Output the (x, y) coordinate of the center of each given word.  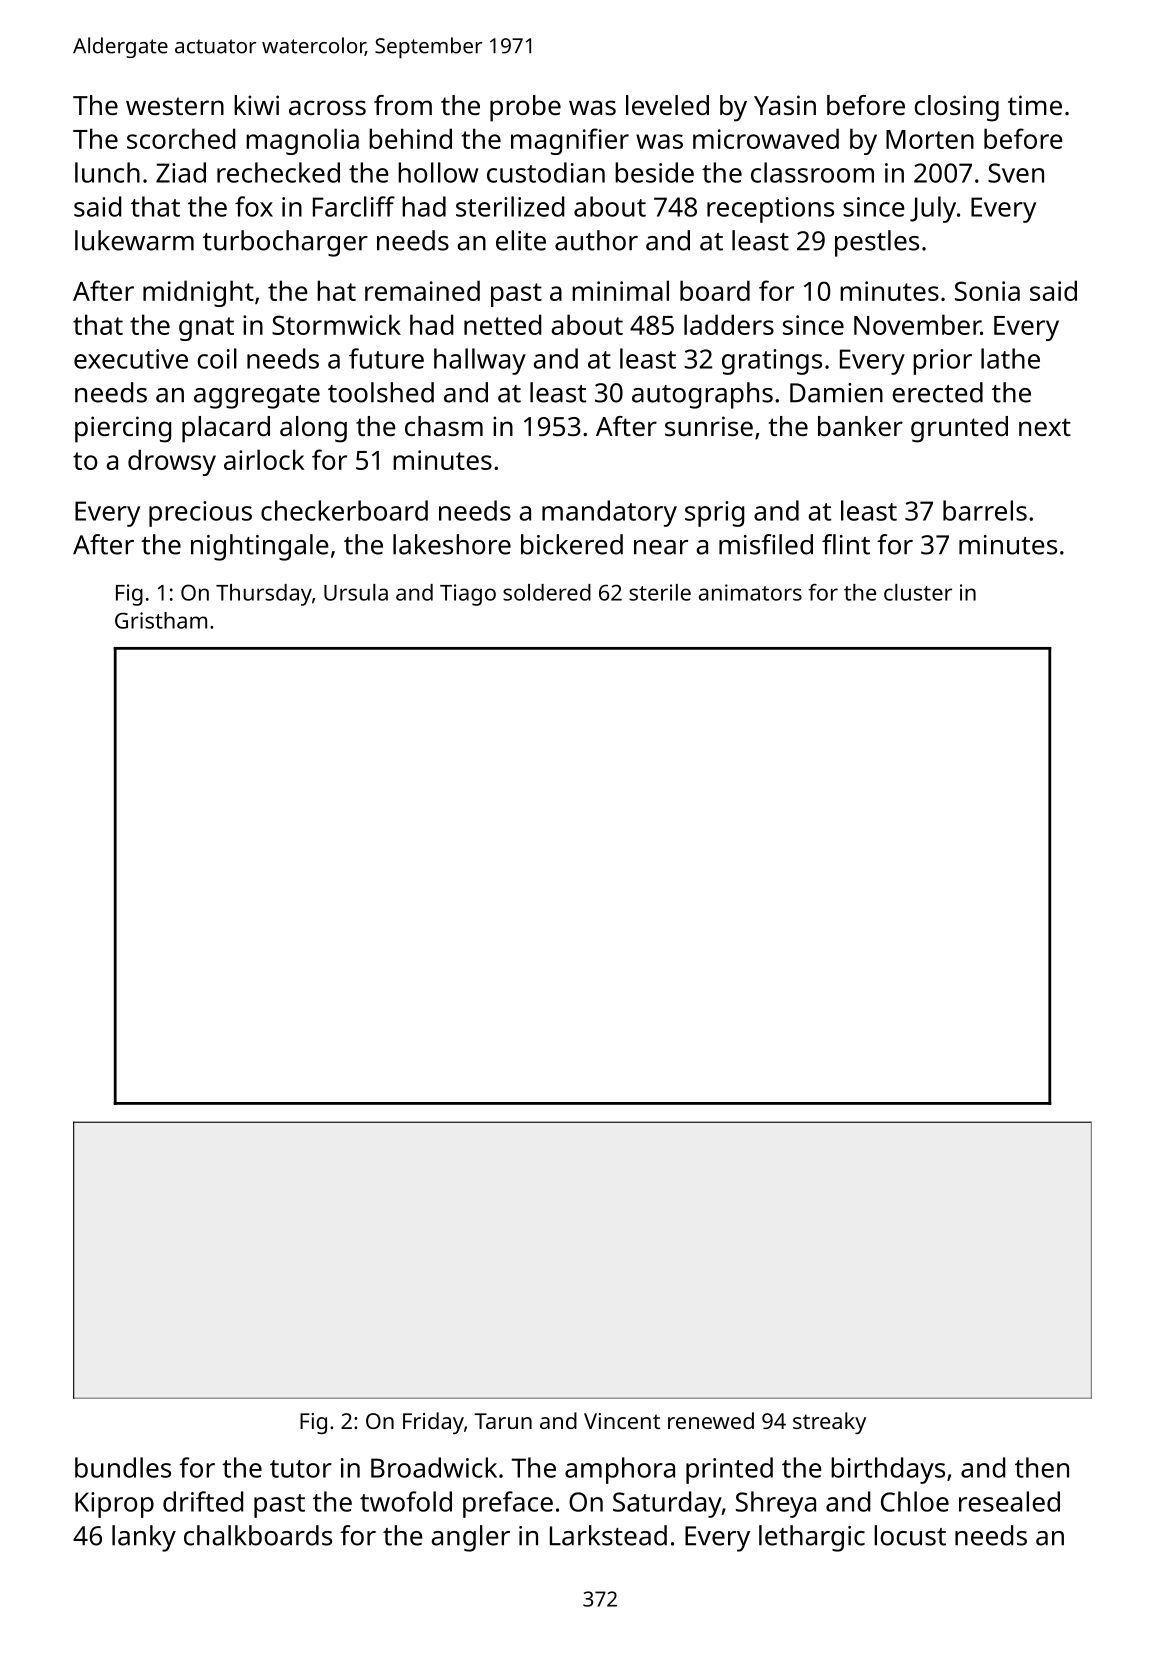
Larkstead (608, 1535)
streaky (829, 1423)
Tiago (468, 595)
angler (470, 1538)
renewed (711, 1420)
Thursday (264, 595)
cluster (918, 592)
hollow (438, 172)
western (175, 106)
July (933, 209)
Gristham (161, 620)
